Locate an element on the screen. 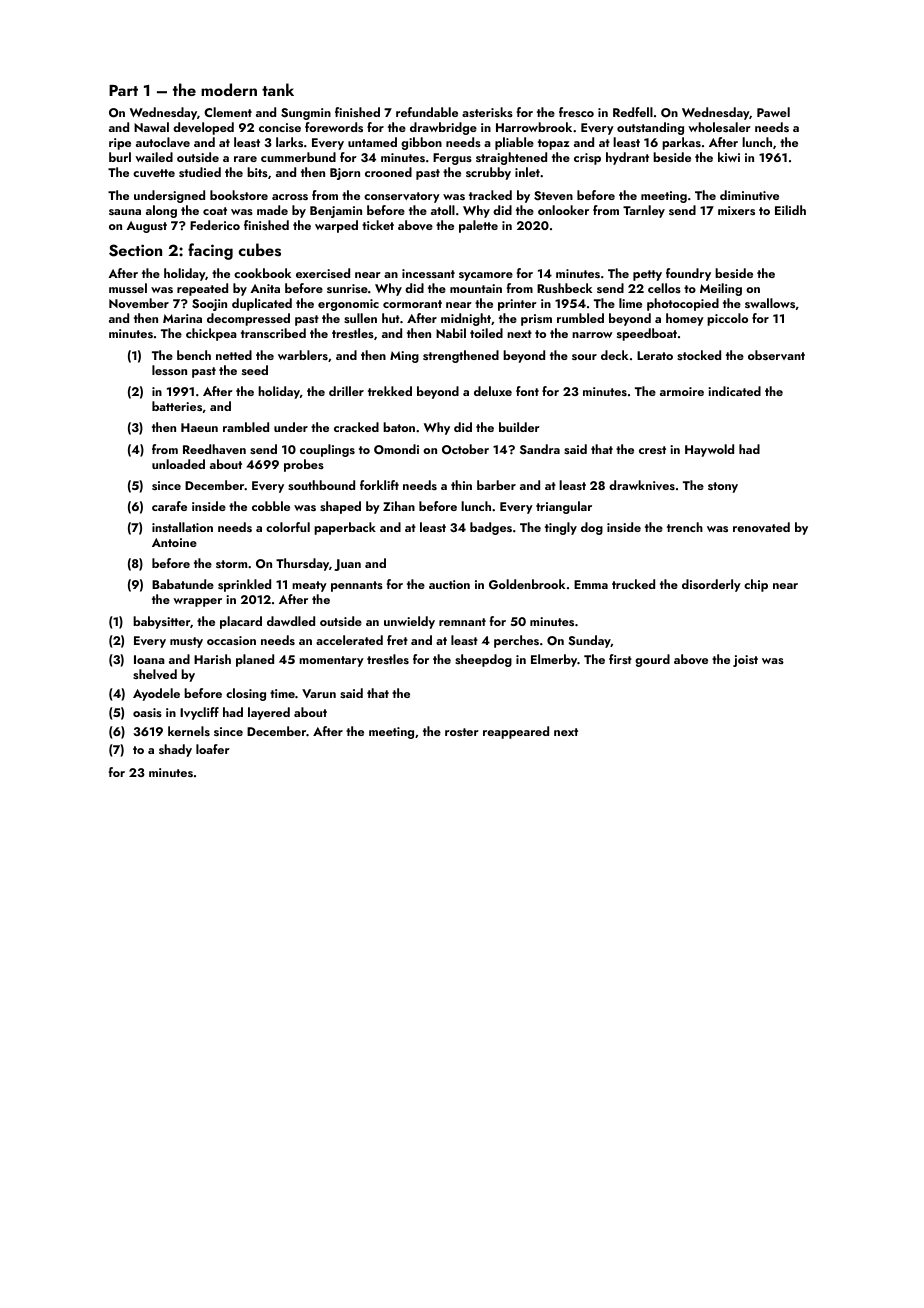 This screenshot has width=924, height=1308. lesson is located at coordinates (169, 370).
